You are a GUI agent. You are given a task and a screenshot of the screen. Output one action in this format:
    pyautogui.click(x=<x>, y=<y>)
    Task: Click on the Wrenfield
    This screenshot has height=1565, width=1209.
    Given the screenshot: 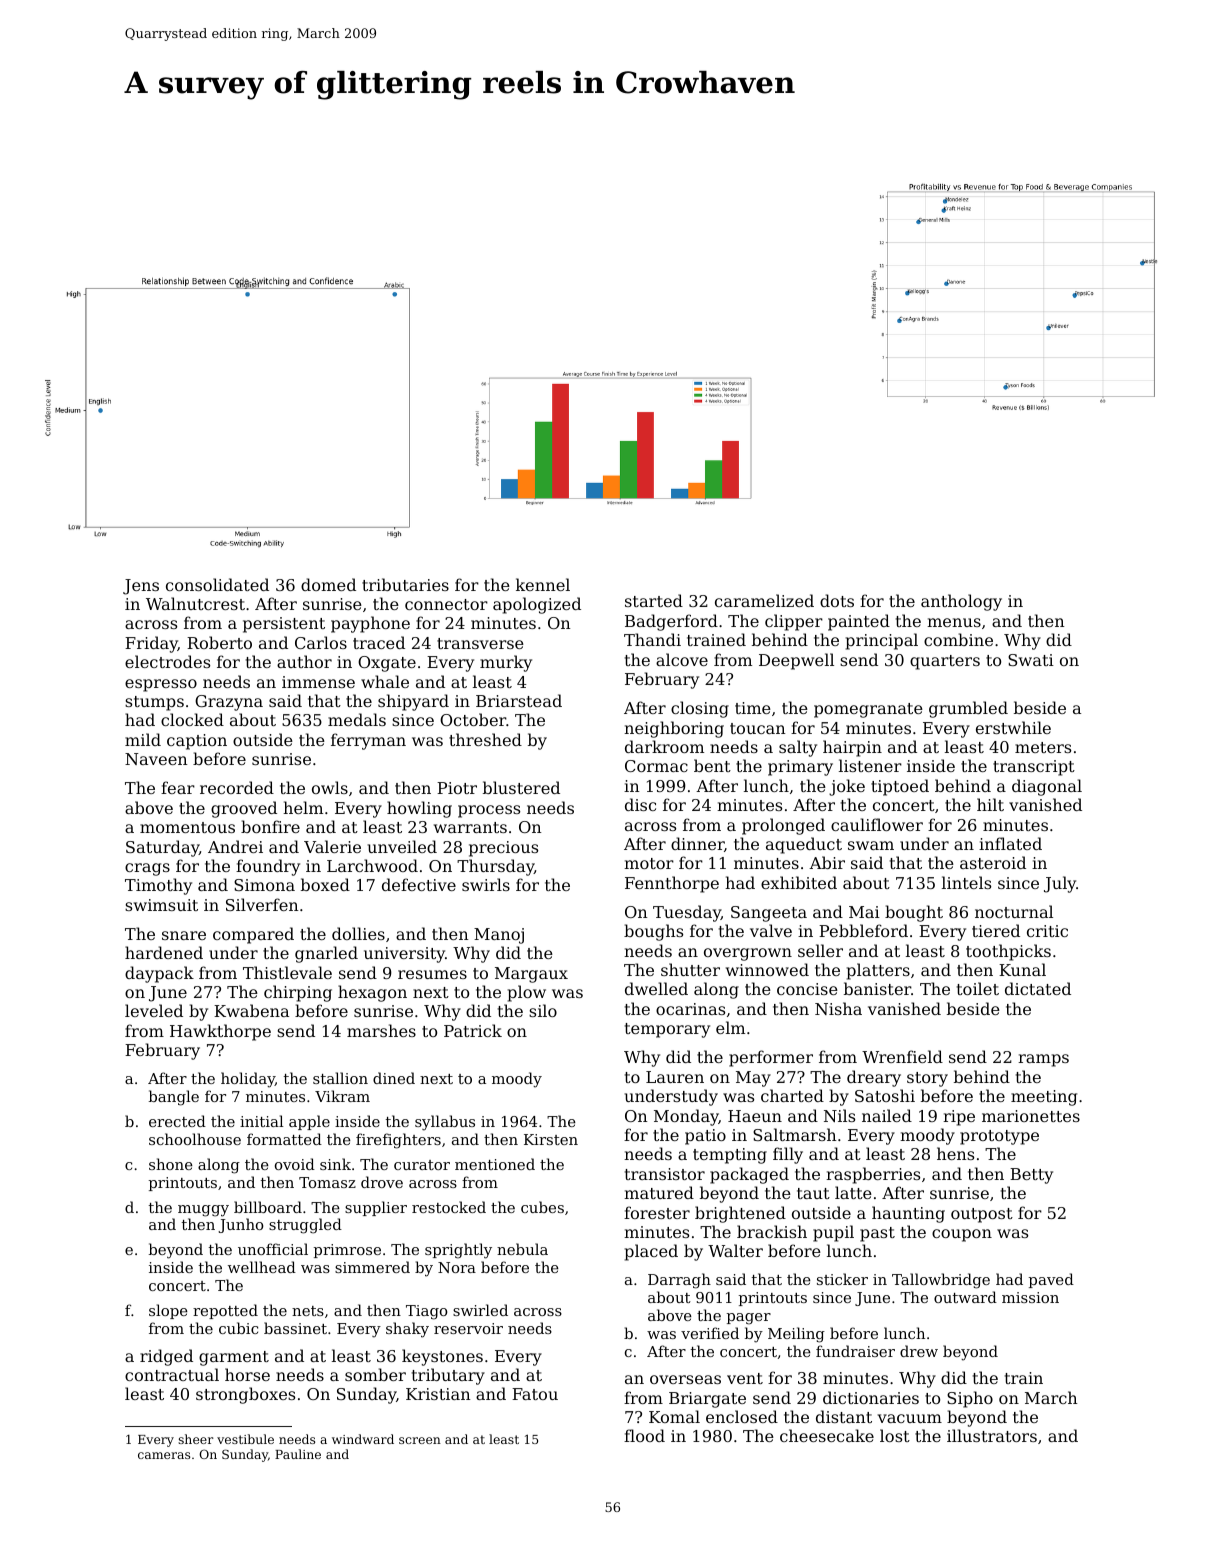 What is the action you would take?
    pyautogui.click(x=902, y=1056)
